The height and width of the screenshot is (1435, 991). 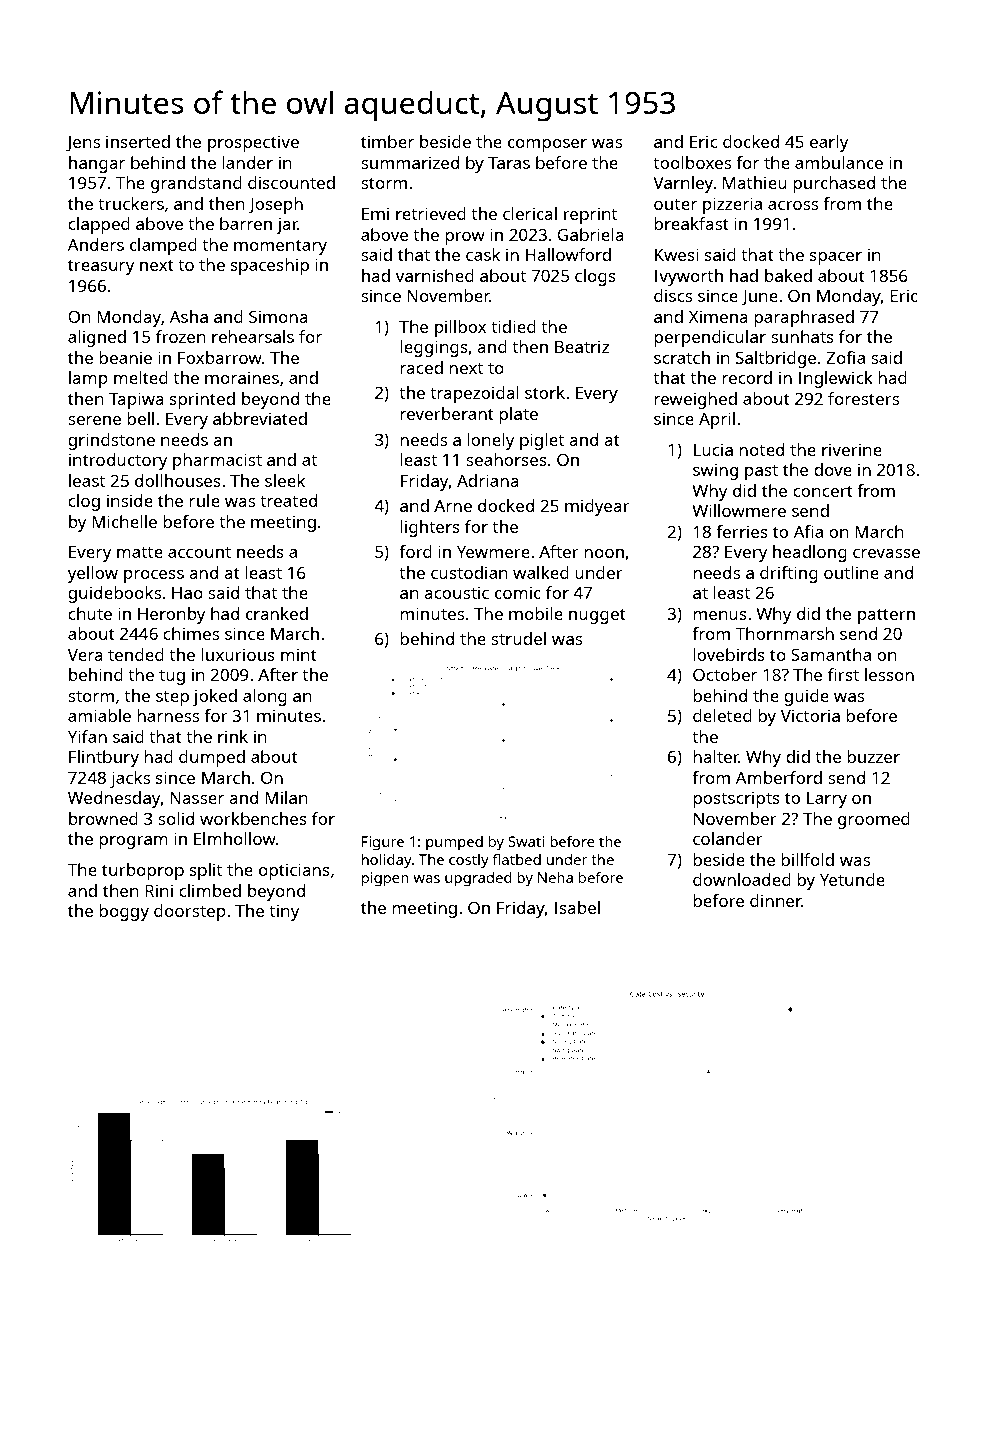 What do you see at coordinates (387, 141) in the screenshot?
I see `timber` at bounding box center [387, 141].
